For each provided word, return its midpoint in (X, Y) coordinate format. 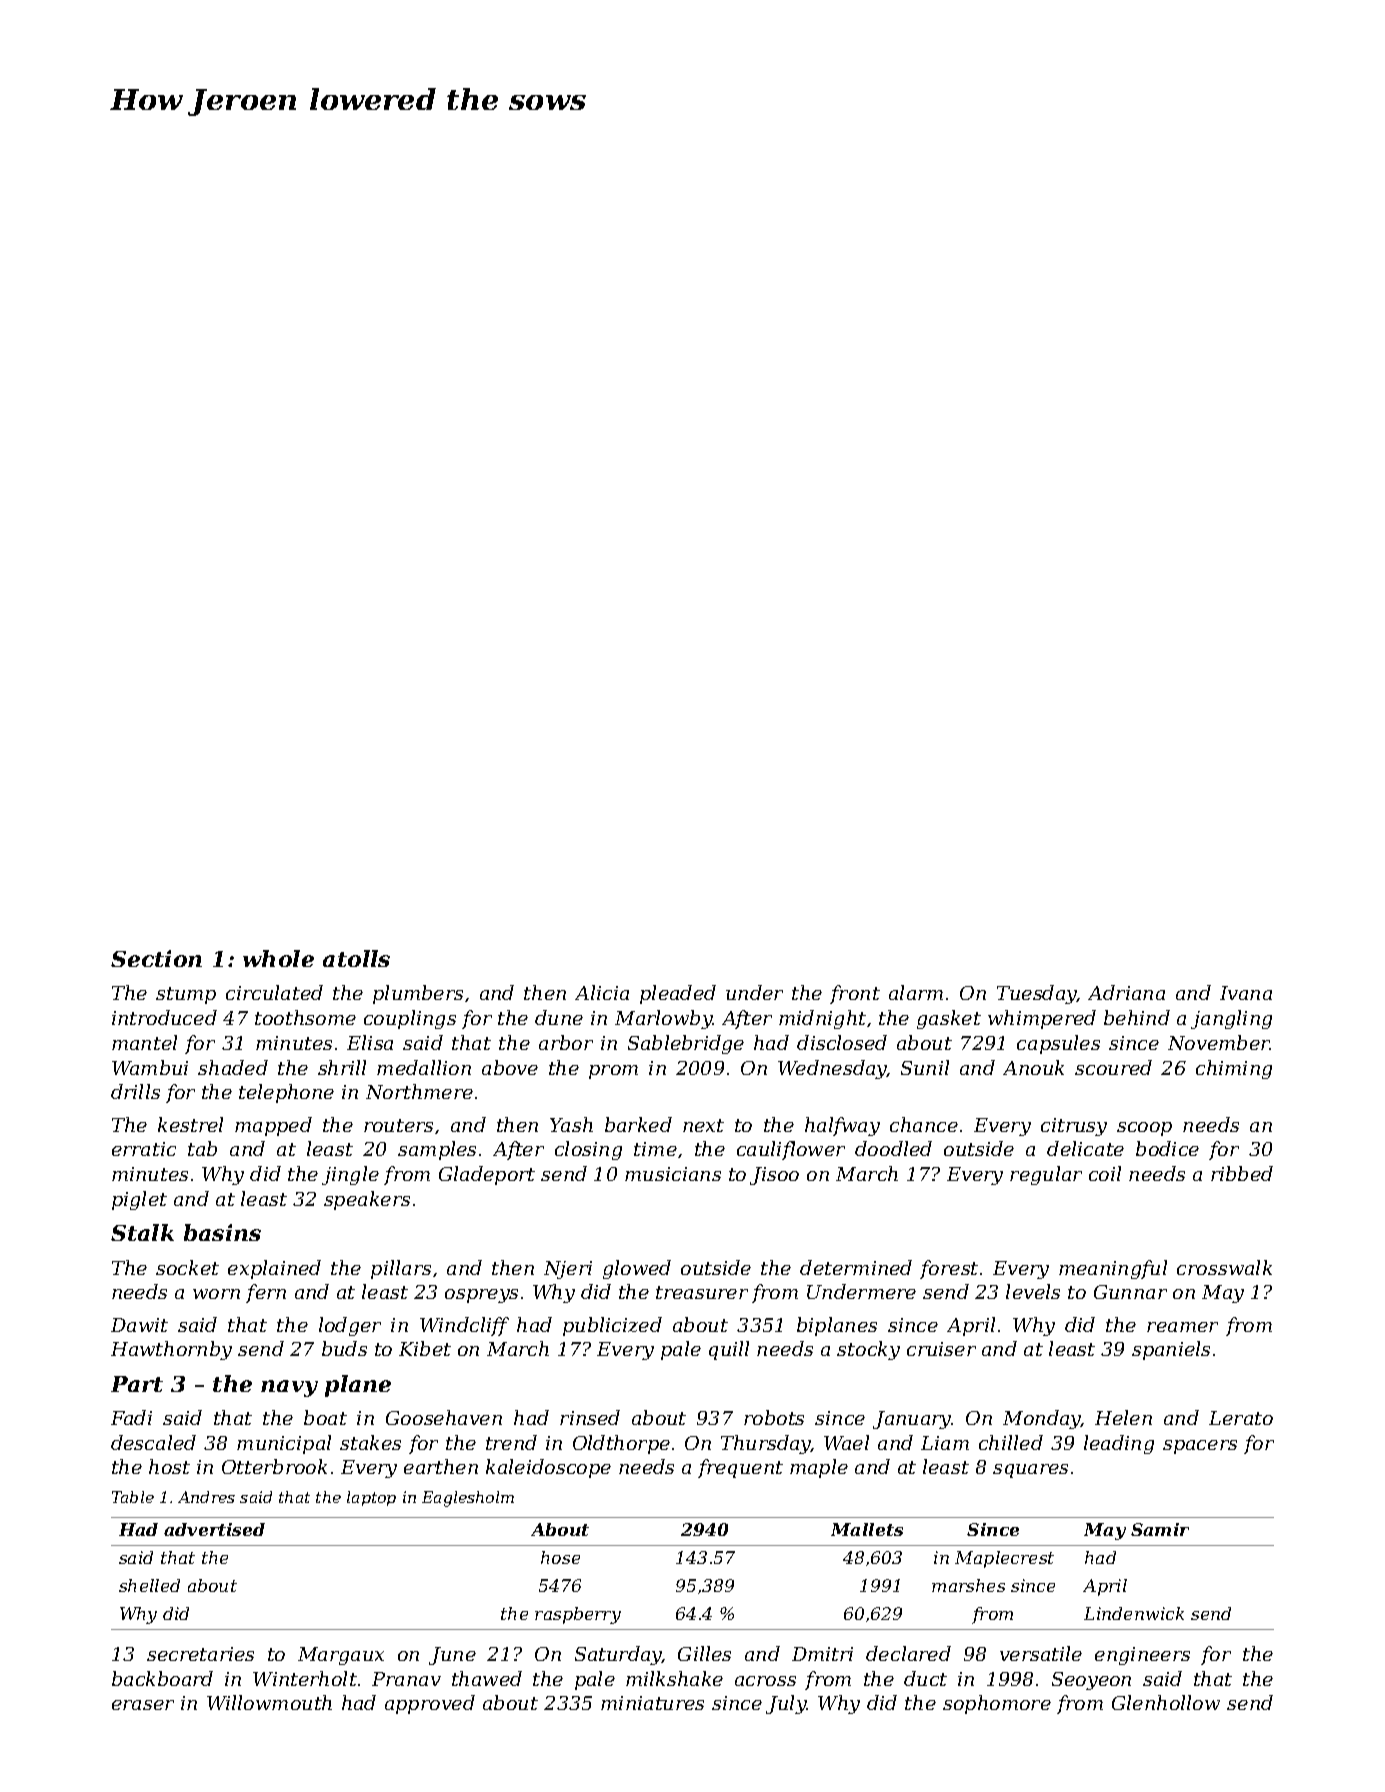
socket (187, 1267)
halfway (842, 1126)
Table (133, 1497)
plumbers (418, 994)
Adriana (1126, 992)
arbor (566, 1042)
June (452, 1656)
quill (729, 1350)
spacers (1200, 1447)
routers (398, 1125)
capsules (1058, 1044)
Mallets (867, 1529)
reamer (1182, 1327)
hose (560, 1557)
